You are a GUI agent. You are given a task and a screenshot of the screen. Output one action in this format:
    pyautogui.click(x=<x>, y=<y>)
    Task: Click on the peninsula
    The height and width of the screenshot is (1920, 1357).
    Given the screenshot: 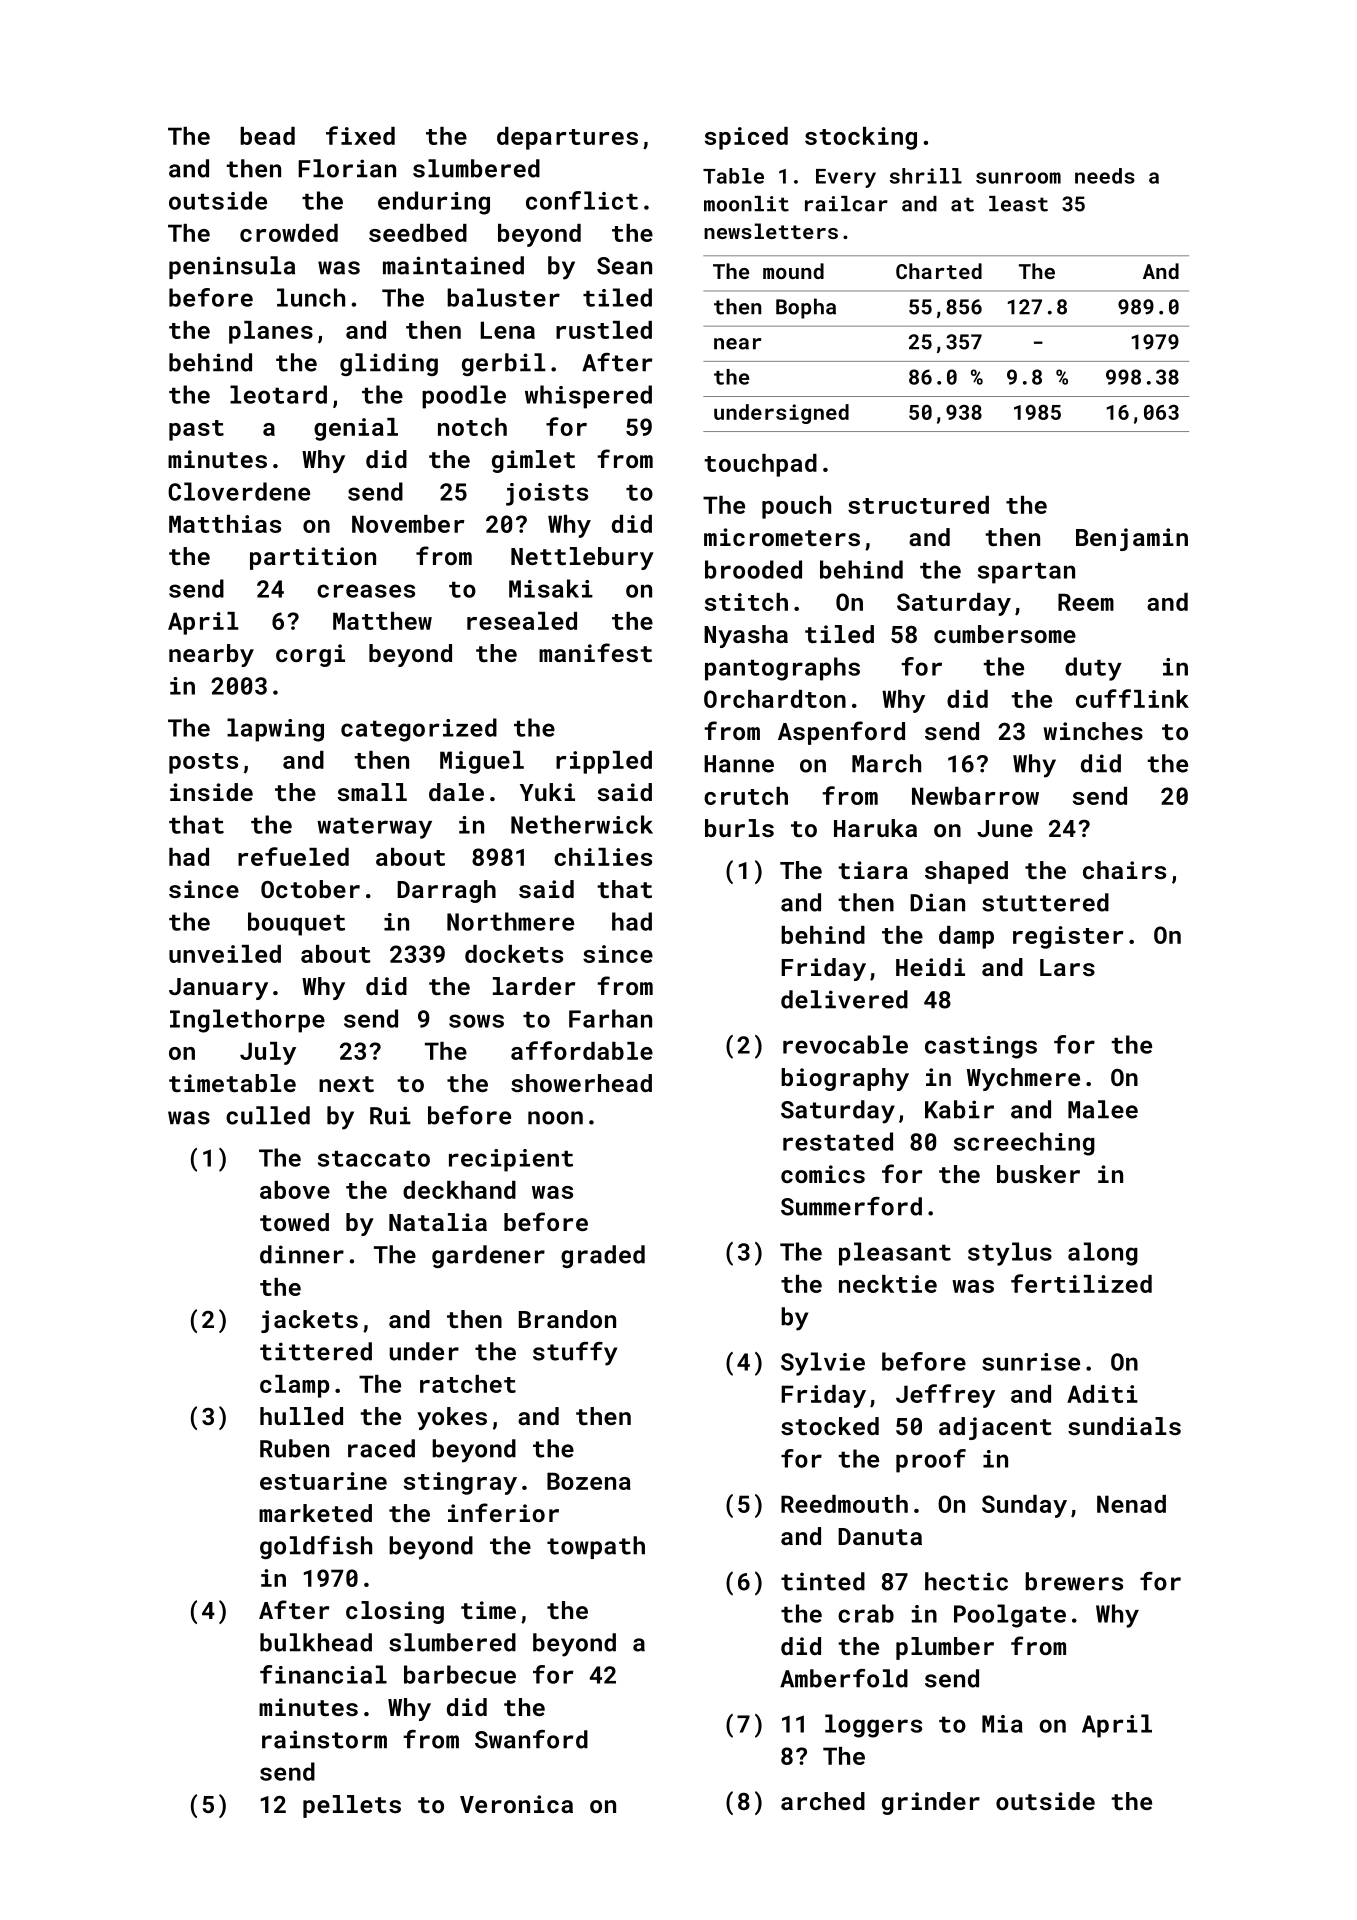 What is the action you would take?
    pyautogui.click(x=232, y=267)
